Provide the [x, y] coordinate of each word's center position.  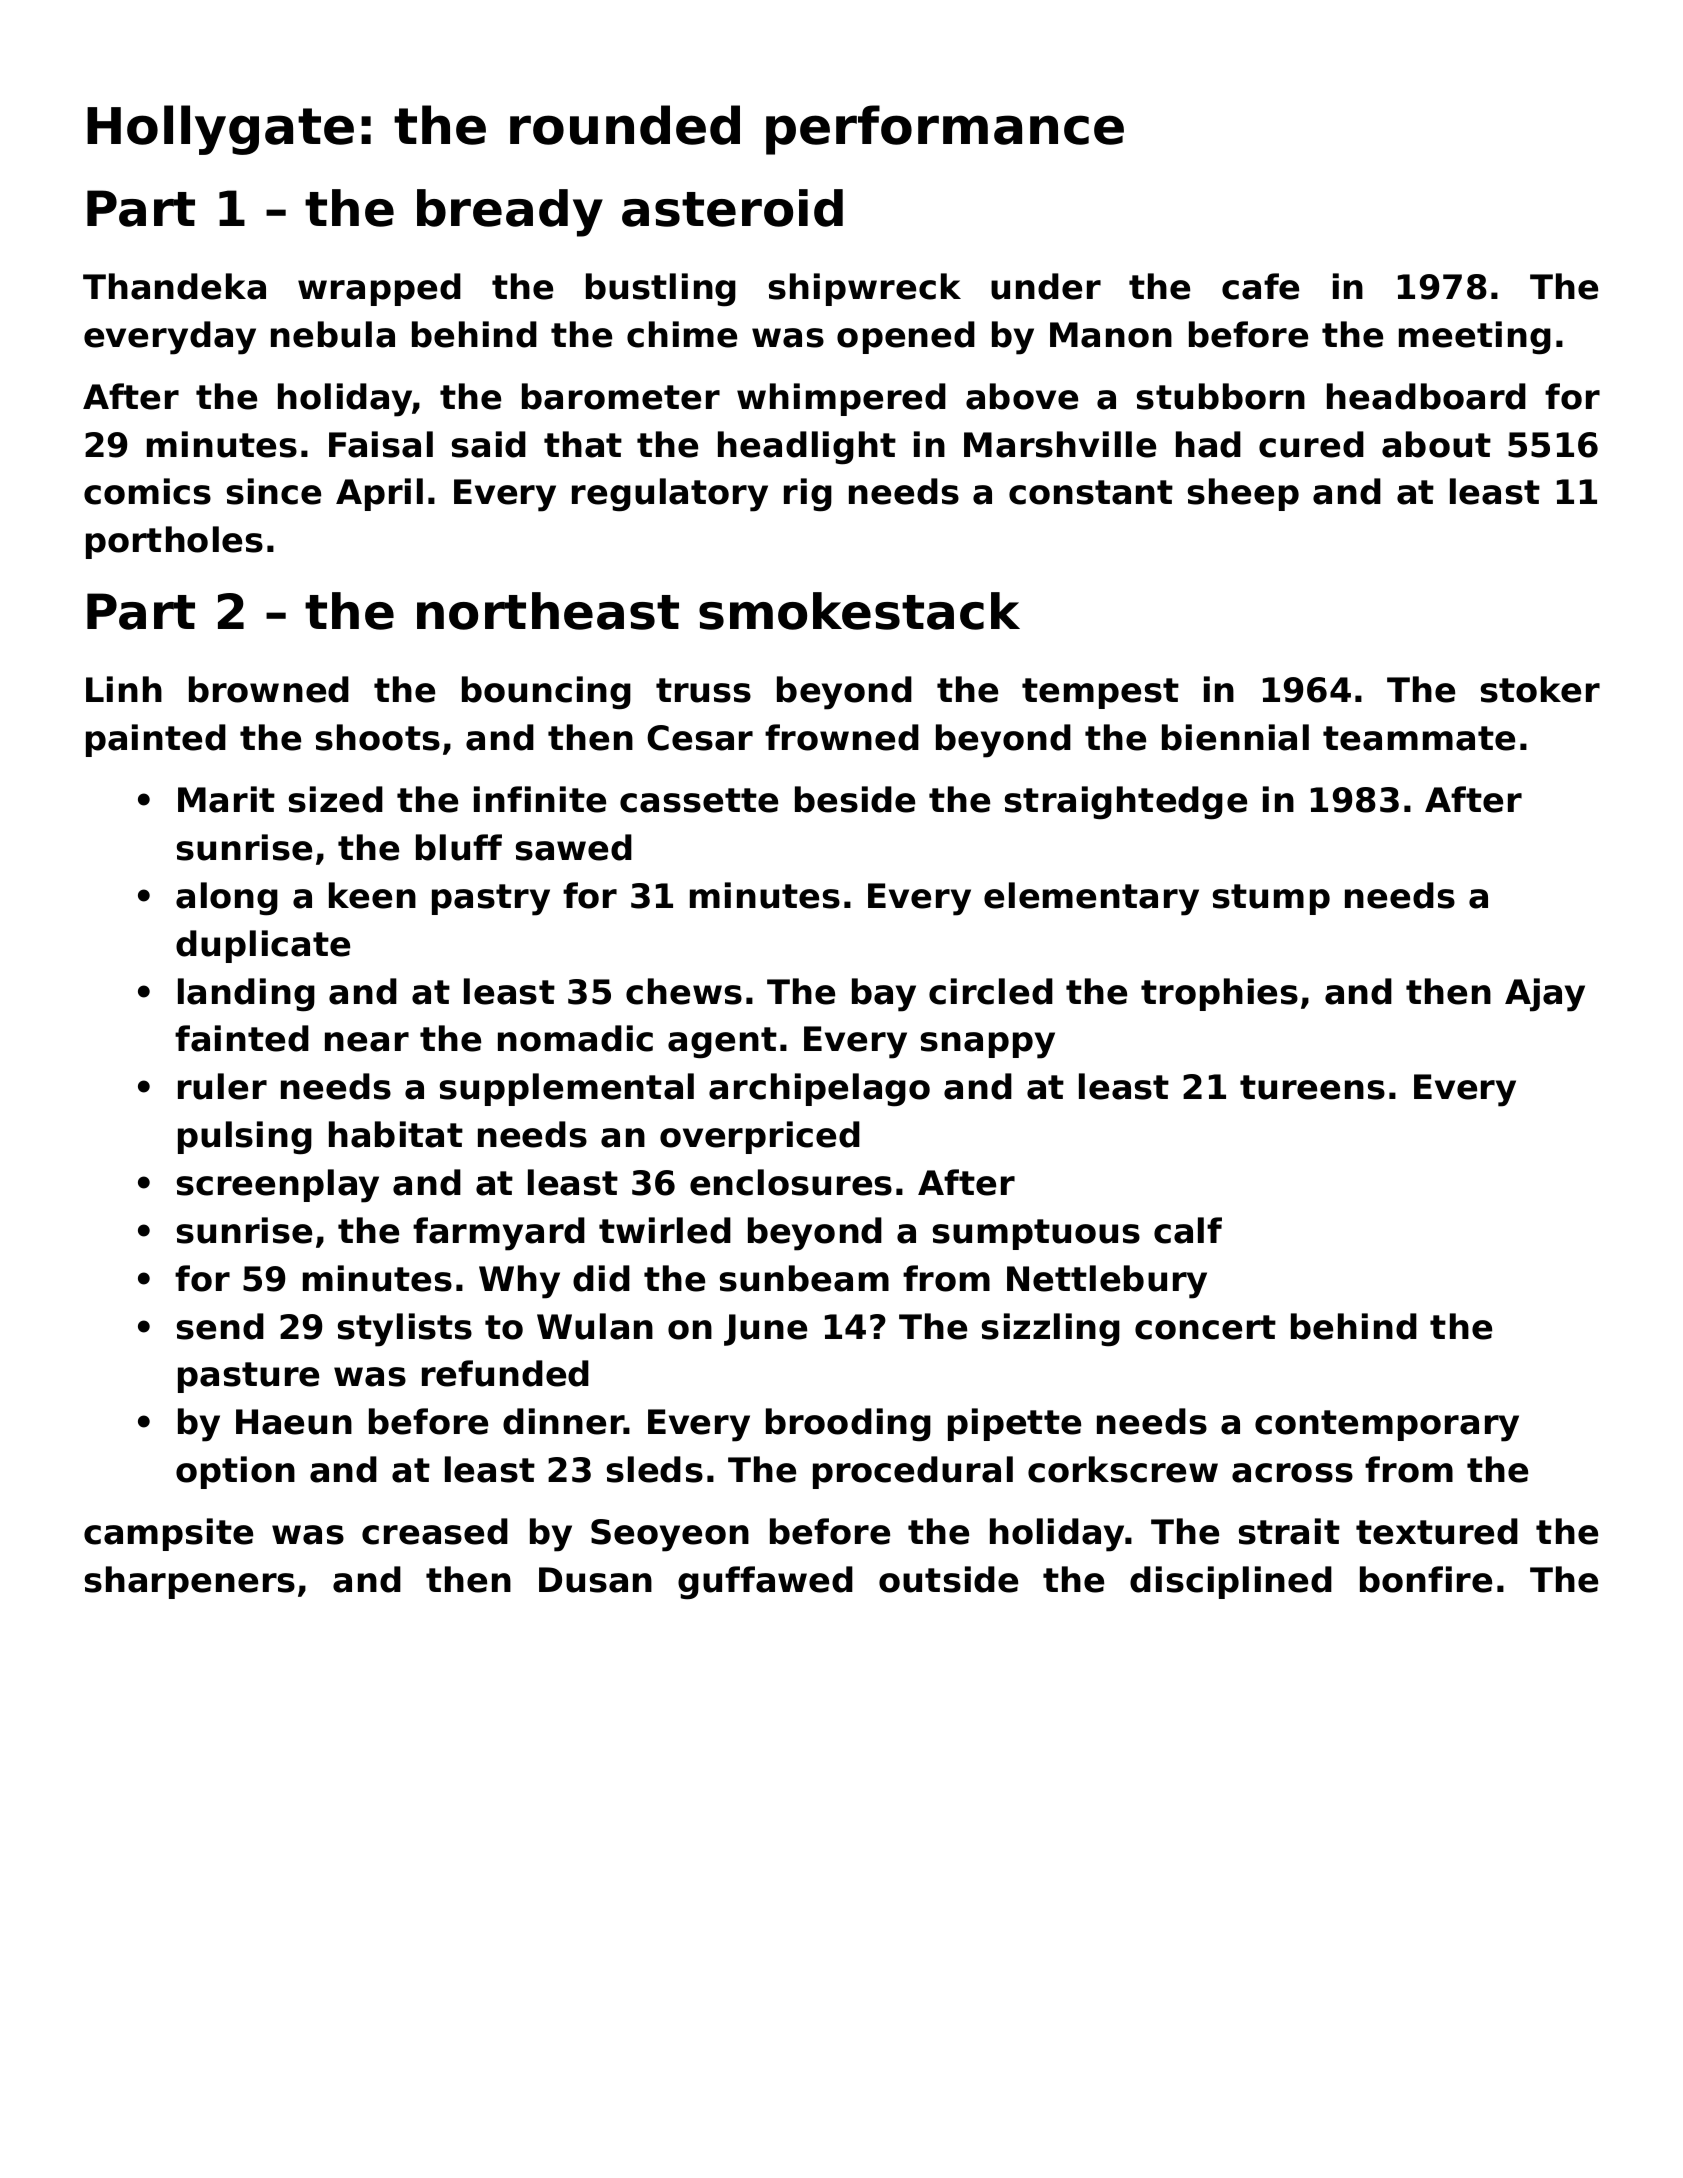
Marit [226, 799]
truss [703, 690]
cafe [1260, 286]
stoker [1540, 689]
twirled [665, 1230]
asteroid [732, 208]
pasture [248, 1377]
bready [510, 213]
